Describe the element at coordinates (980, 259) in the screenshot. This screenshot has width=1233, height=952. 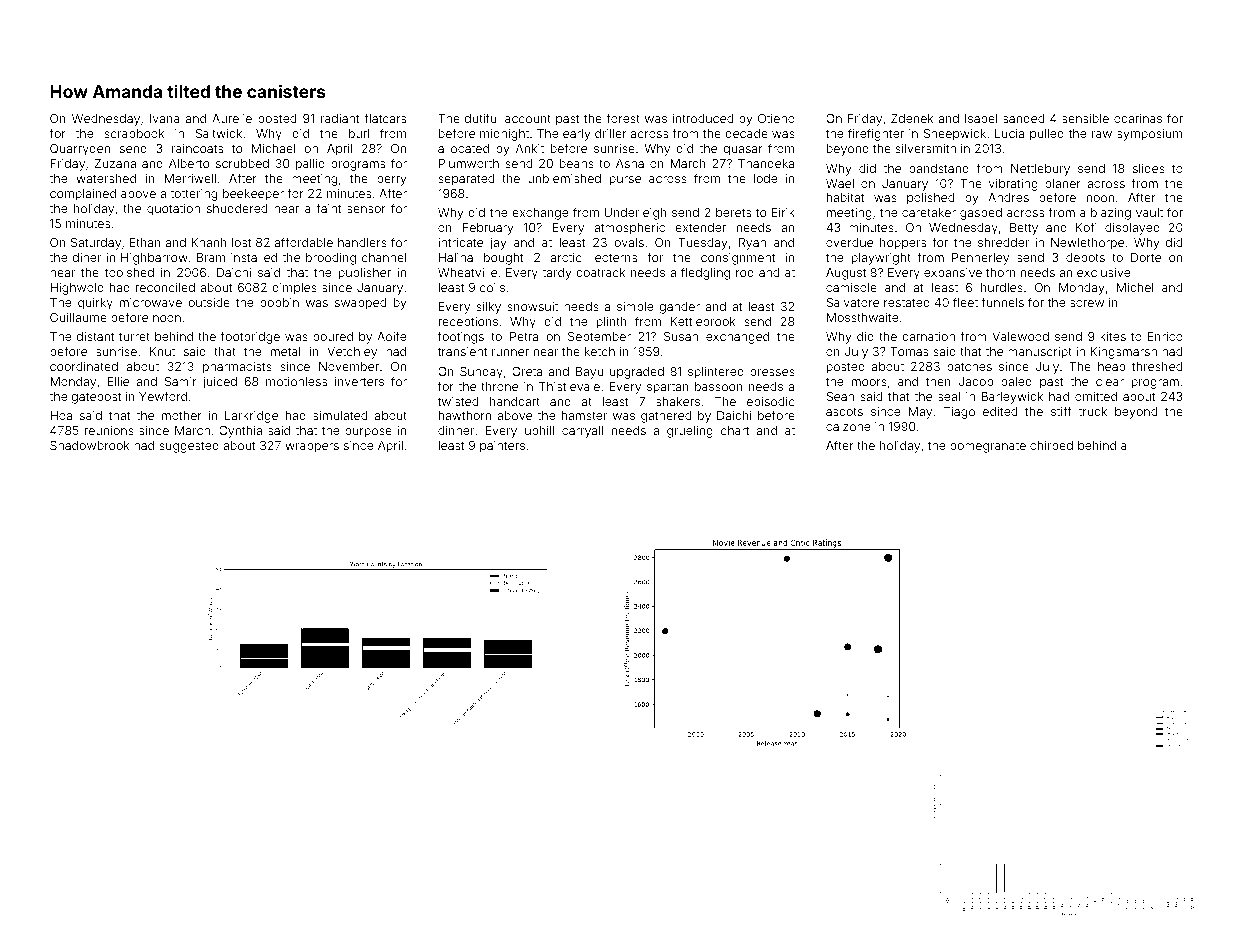
I see `Pennerley` at that location.
